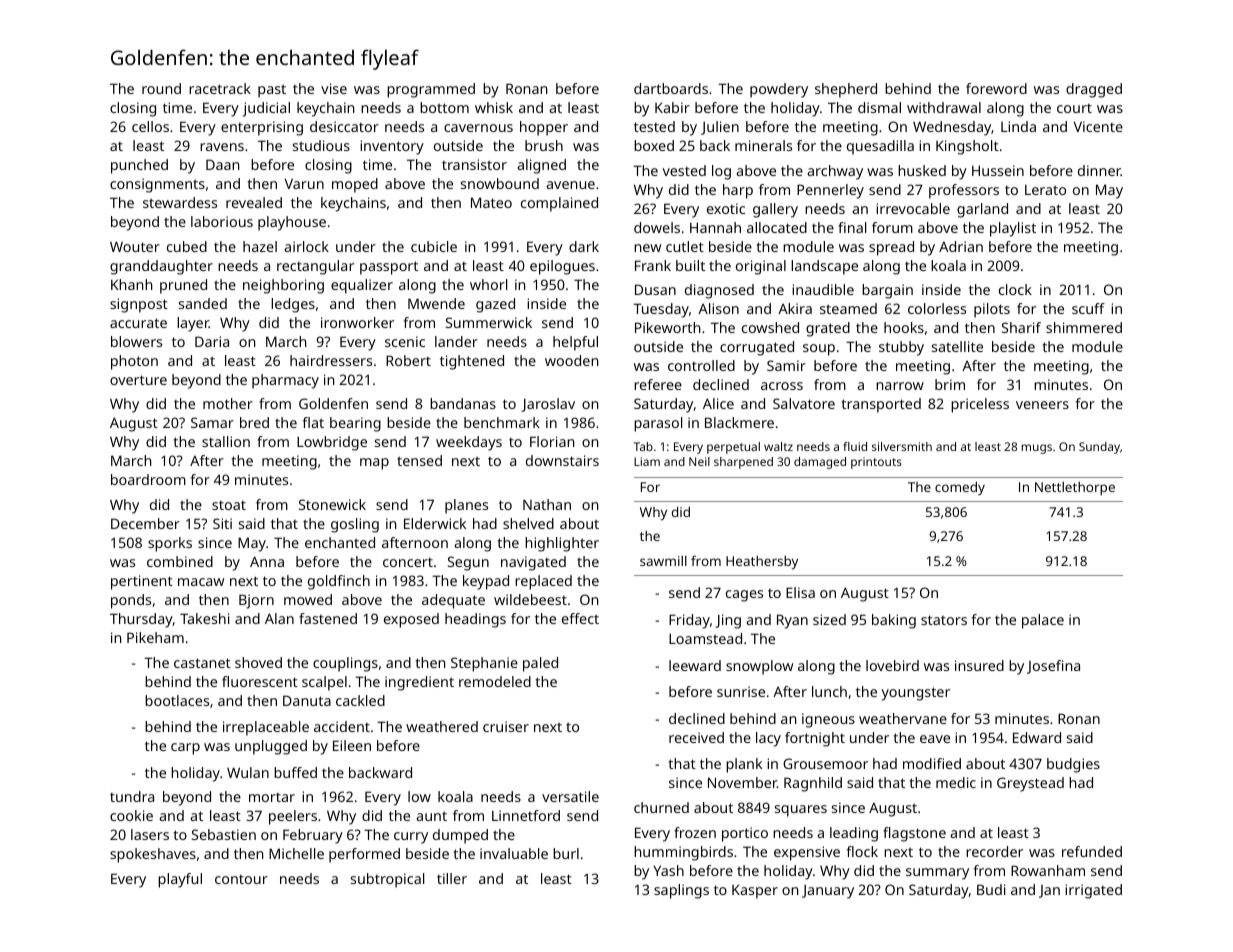 This image has width=1233, height=952. What do you see at coordinates (757, 348) in the image?
I see `corrugated` at bounding box center [757, 348].
